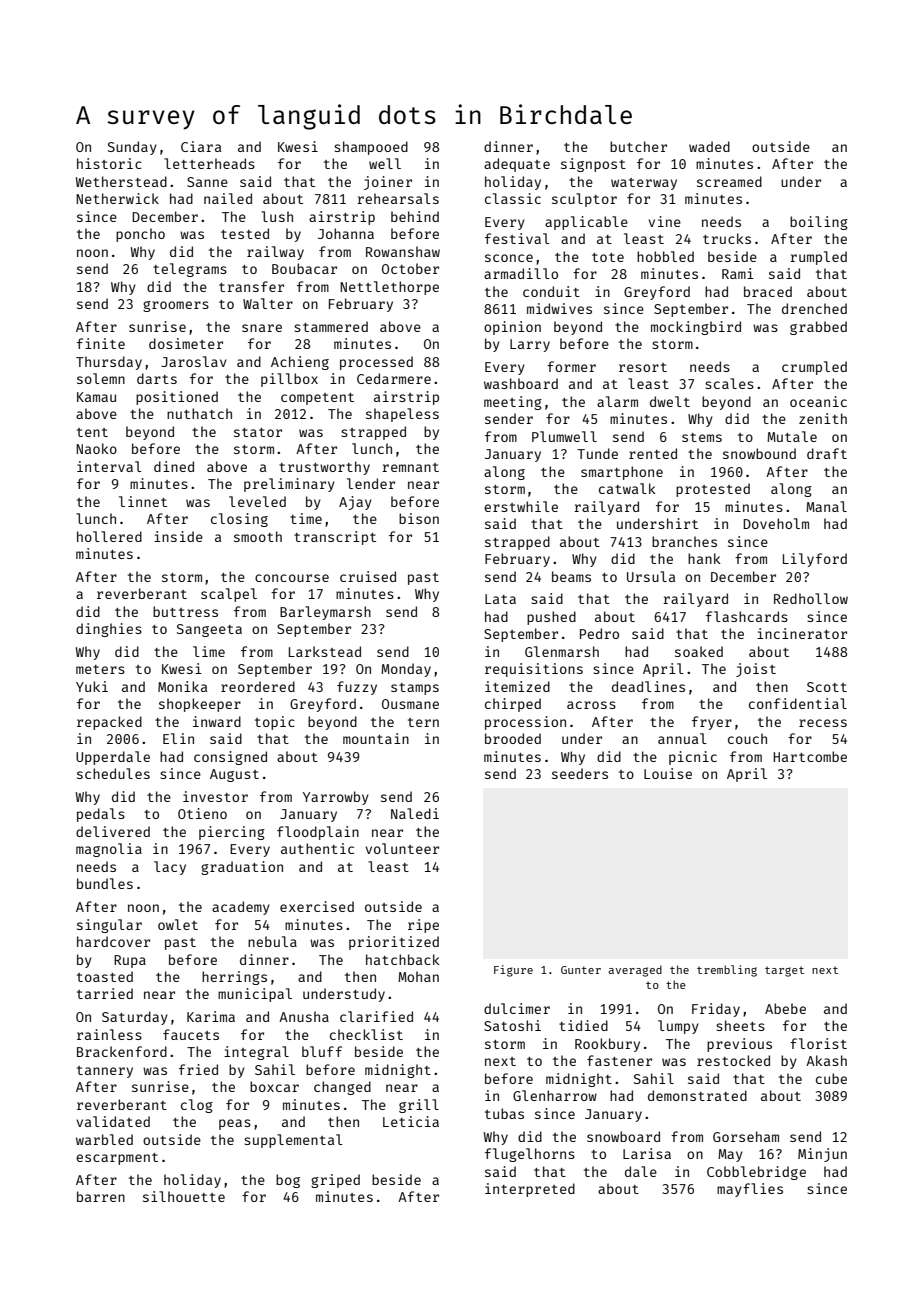  I want to click on armadillo, so click(521, 273).
